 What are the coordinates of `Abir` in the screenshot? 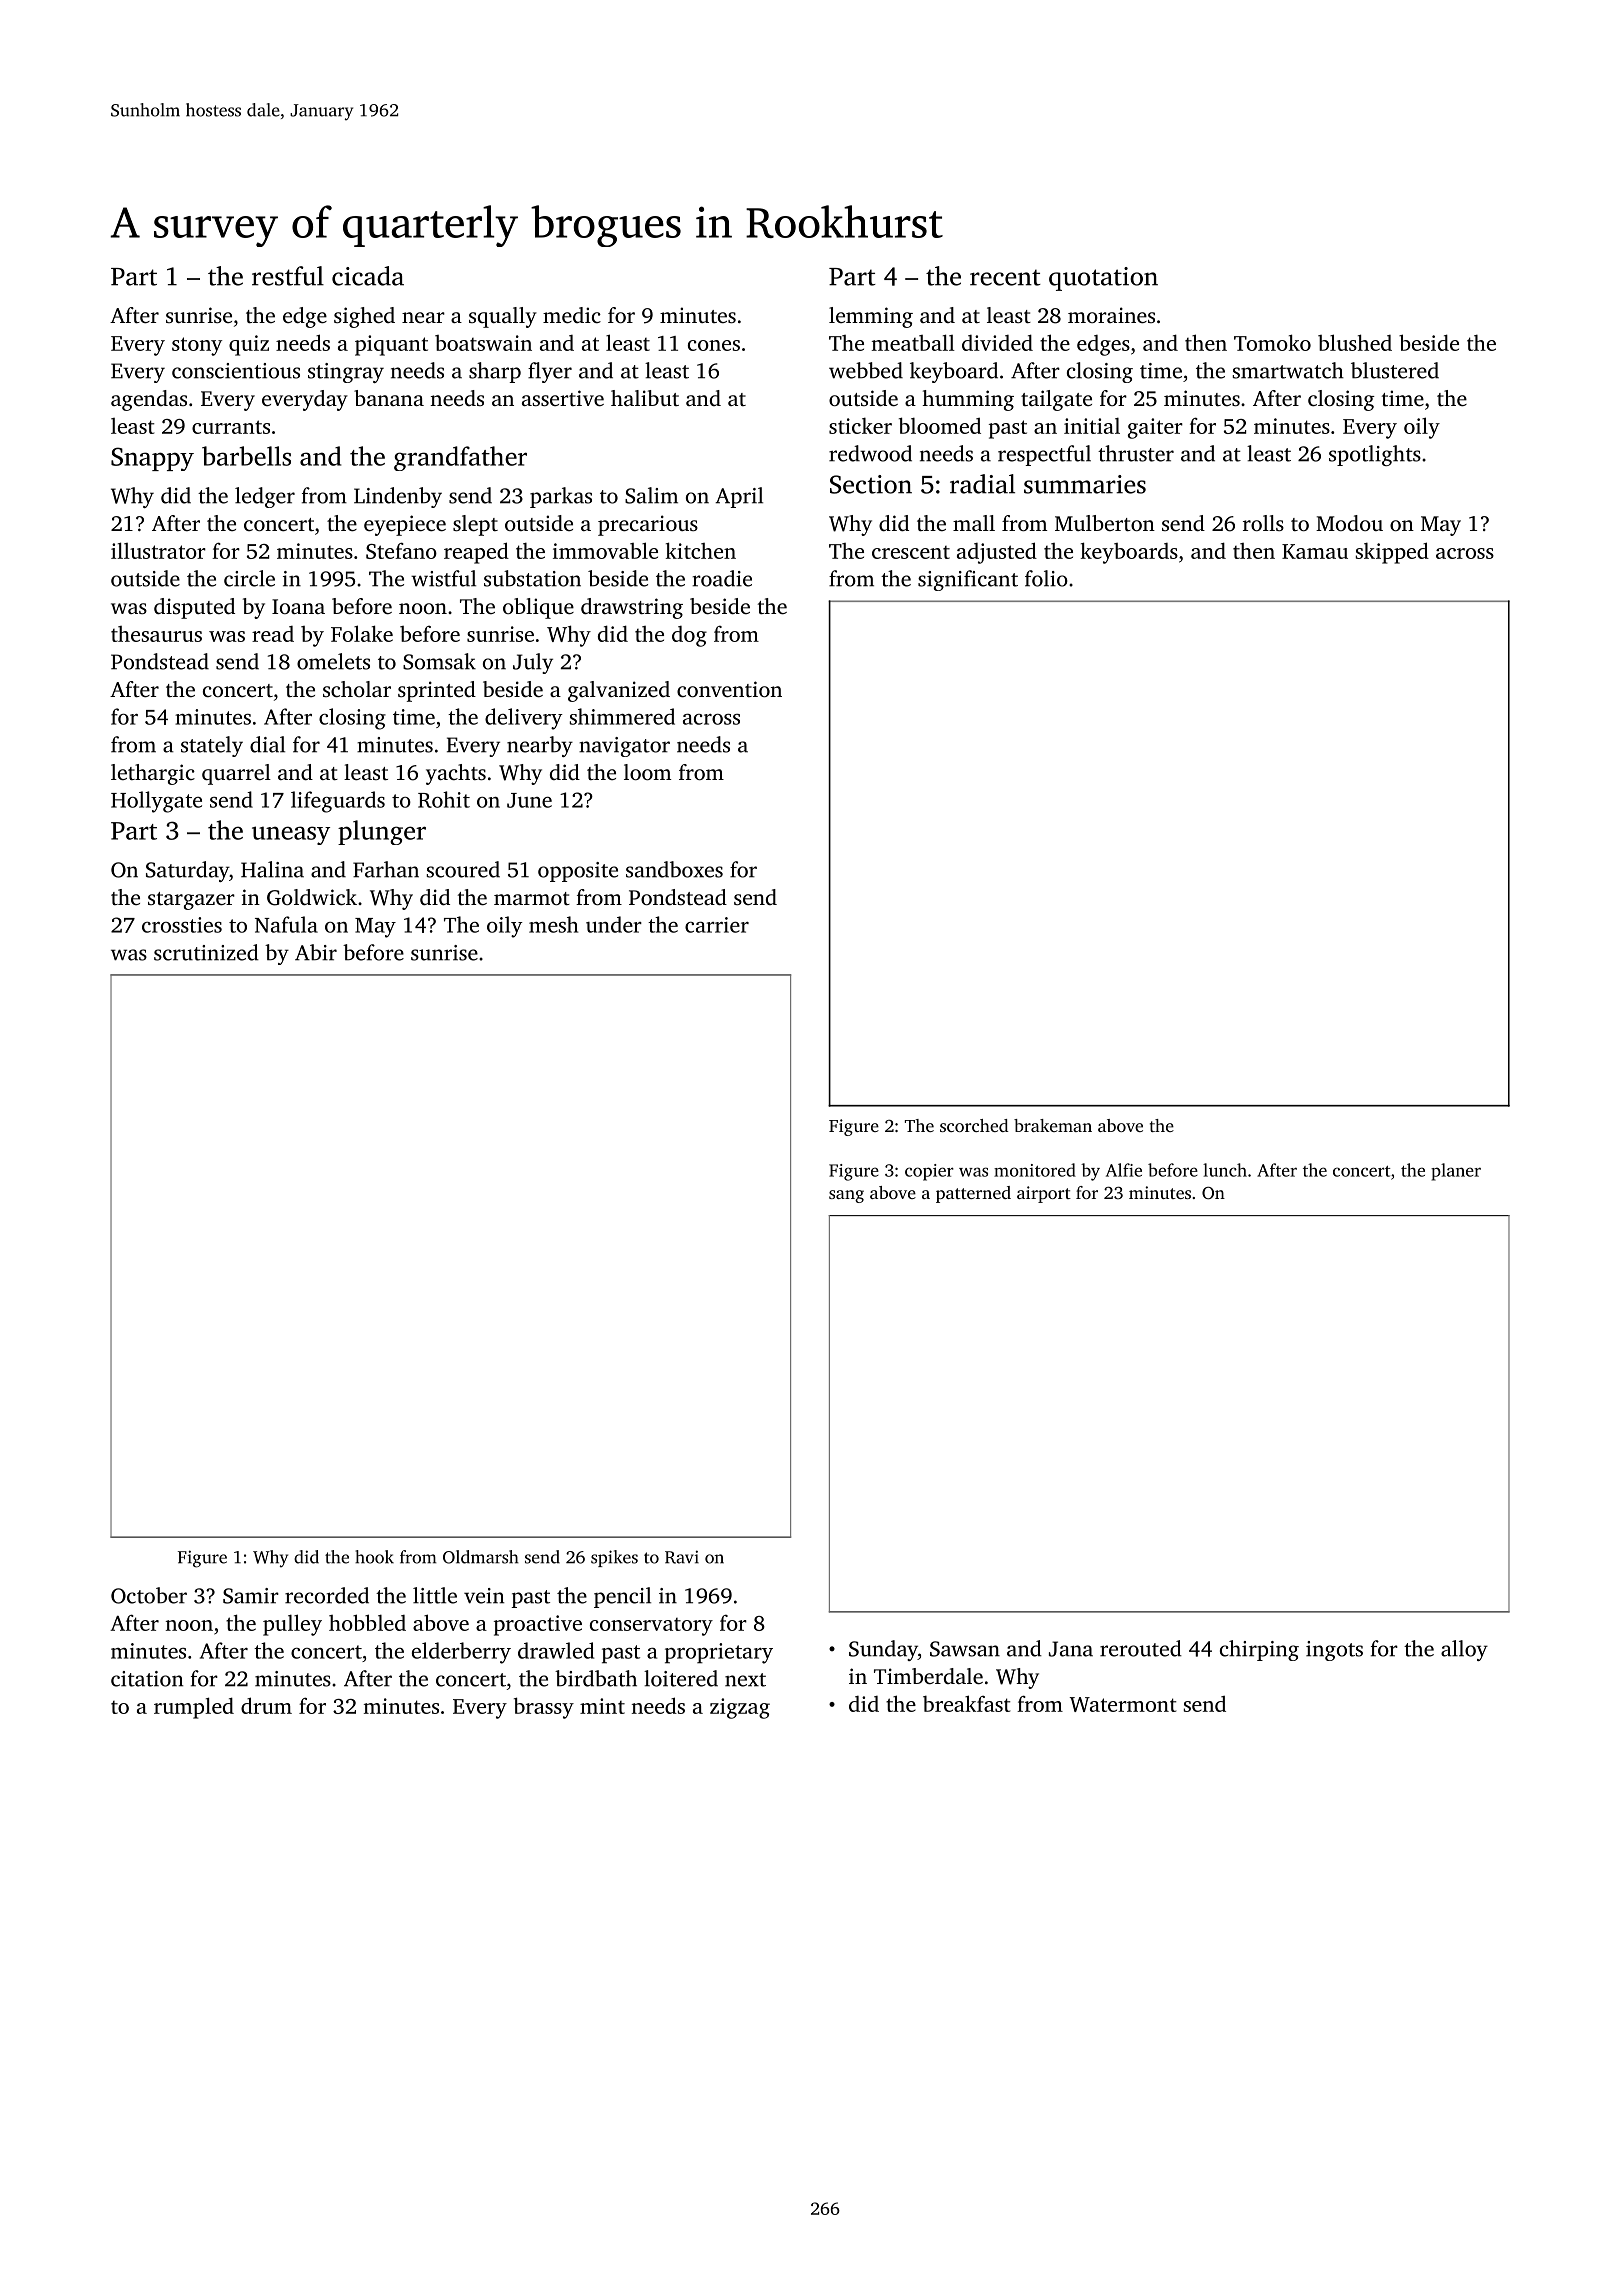 It's located at (316, 952).
